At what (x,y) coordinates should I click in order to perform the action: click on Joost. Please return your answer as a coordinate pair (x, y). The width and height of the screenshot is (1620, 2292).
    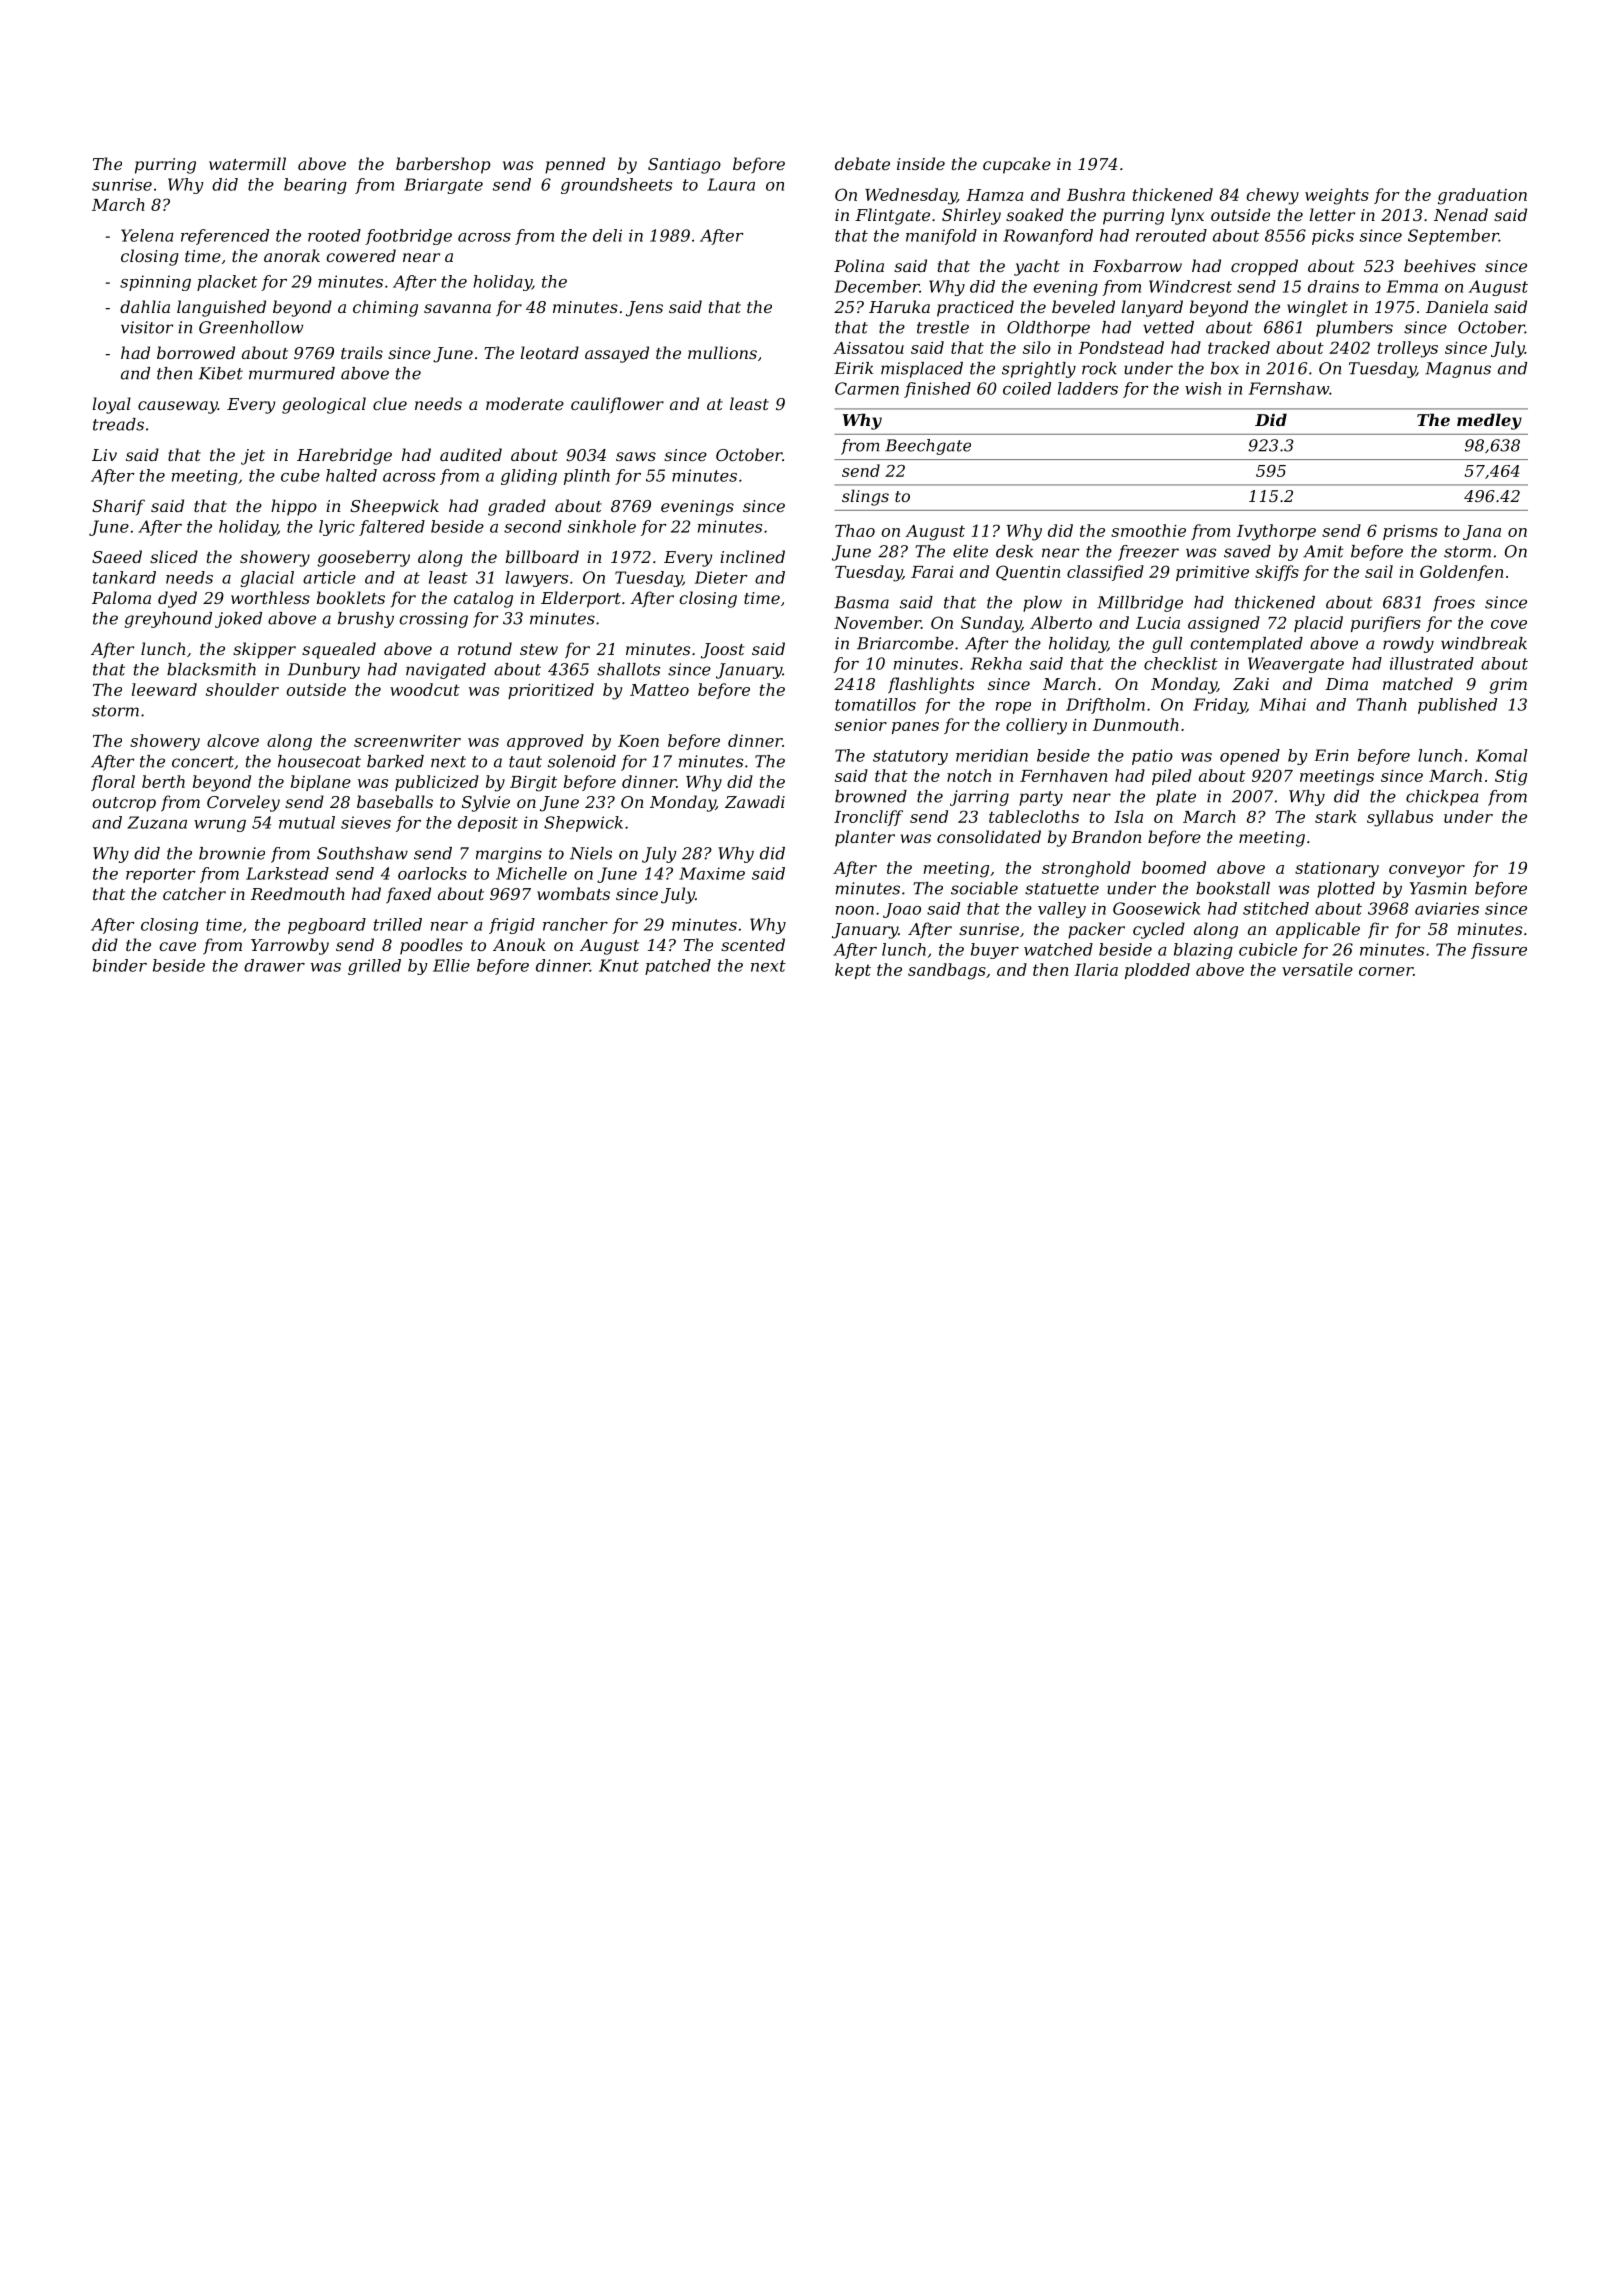
    Looking at the image, I should click on (722, 651).
